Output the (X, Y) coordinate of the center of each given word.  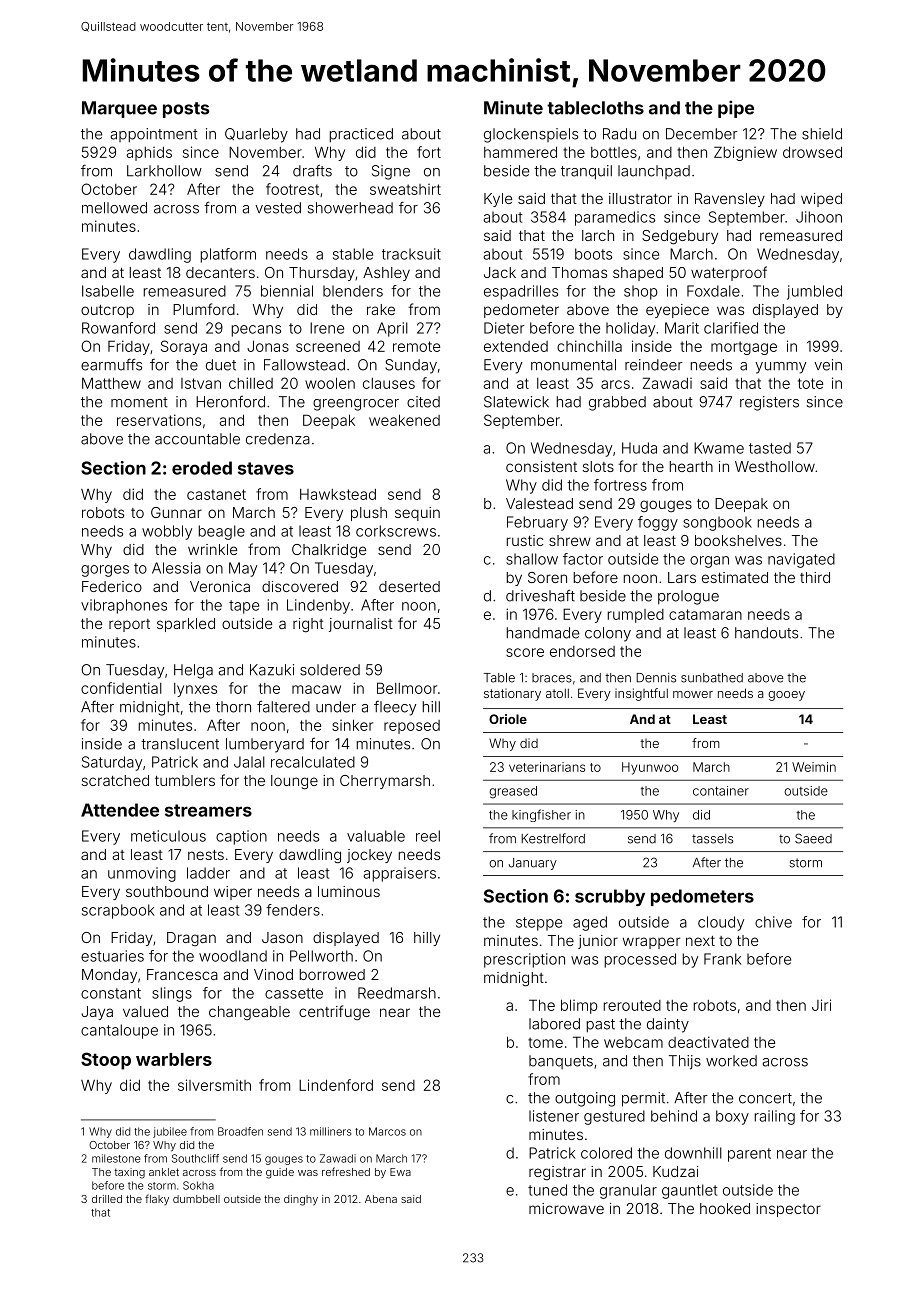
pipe (736, 109)
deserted (409, 586)
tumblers (185, 780)
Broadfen (240, 1131)
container (721, 791)
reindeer (654, 365)
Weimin (814, 767)
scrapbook (118, 911)
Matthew (111, 383)
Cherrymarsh (385, 782)
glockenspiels (531, 135)
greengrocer (356, 405)
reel (428, 836)
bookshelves (738, 540)
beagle (222, 532)
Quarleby (256, 135)
